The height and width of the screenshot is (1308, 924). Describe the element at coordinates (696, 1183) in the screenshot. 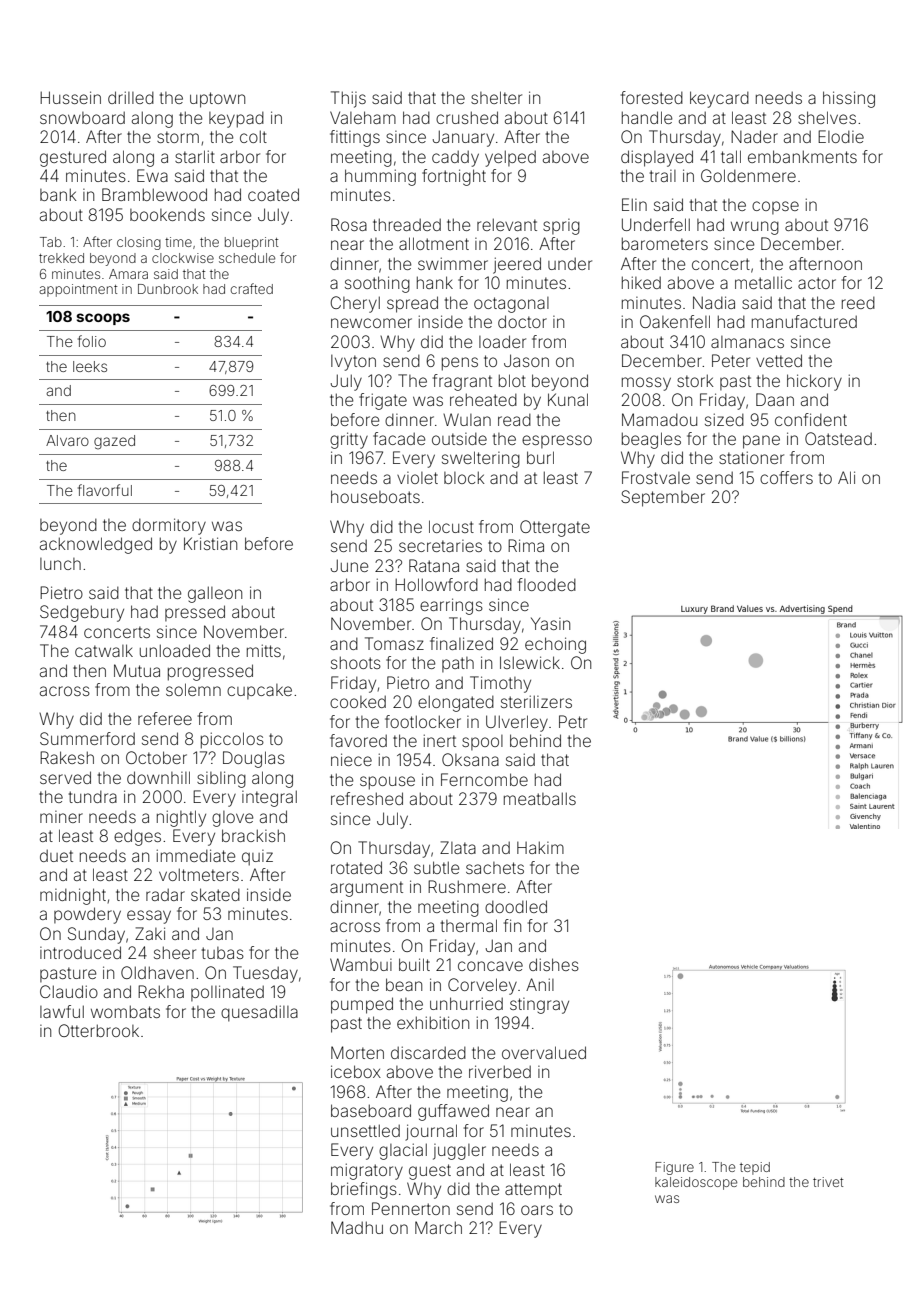

I see `kaleidoscope` at that location.
